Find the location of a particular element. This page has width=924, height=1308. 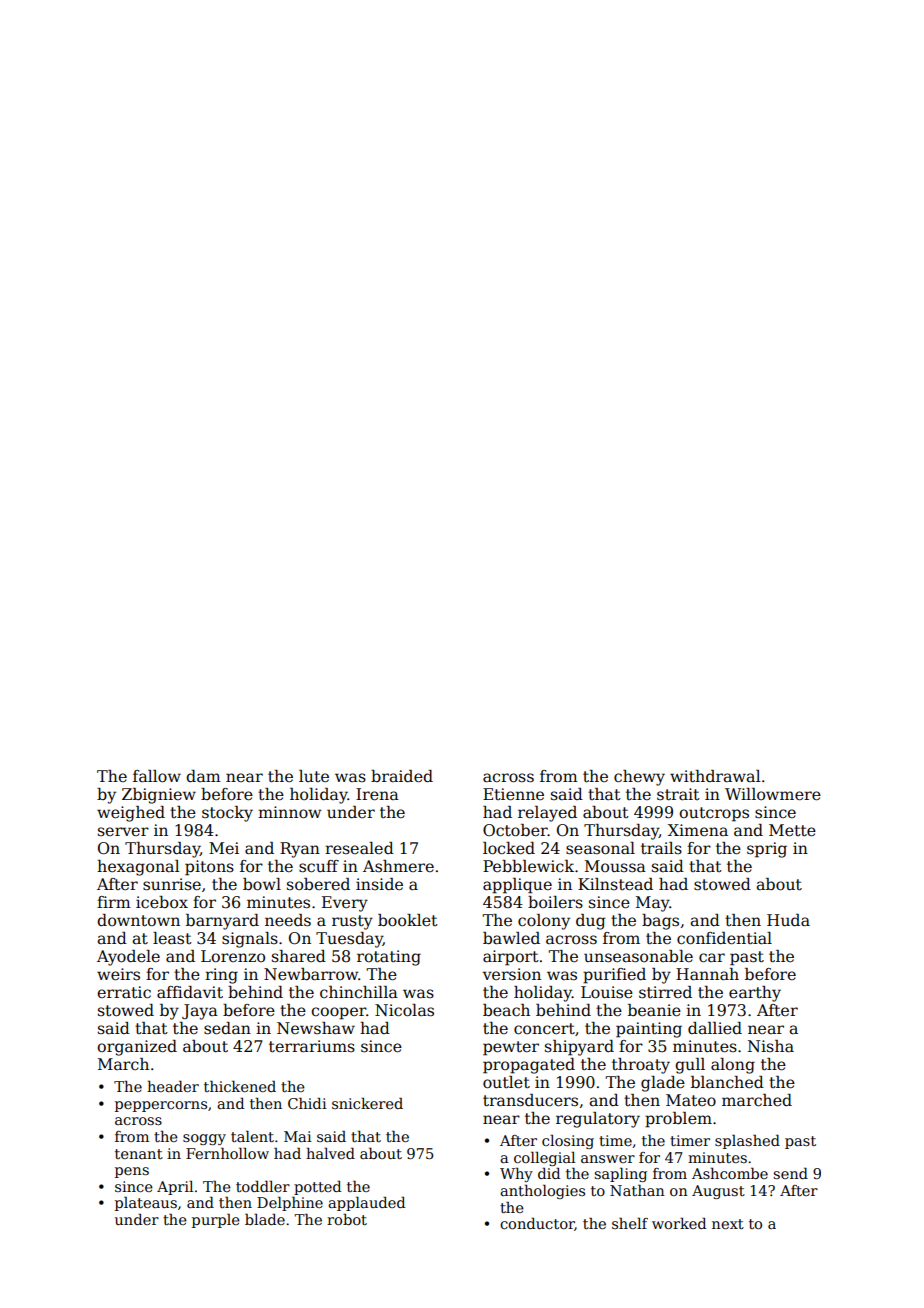

earthy is located at coordinates (755, 994).
